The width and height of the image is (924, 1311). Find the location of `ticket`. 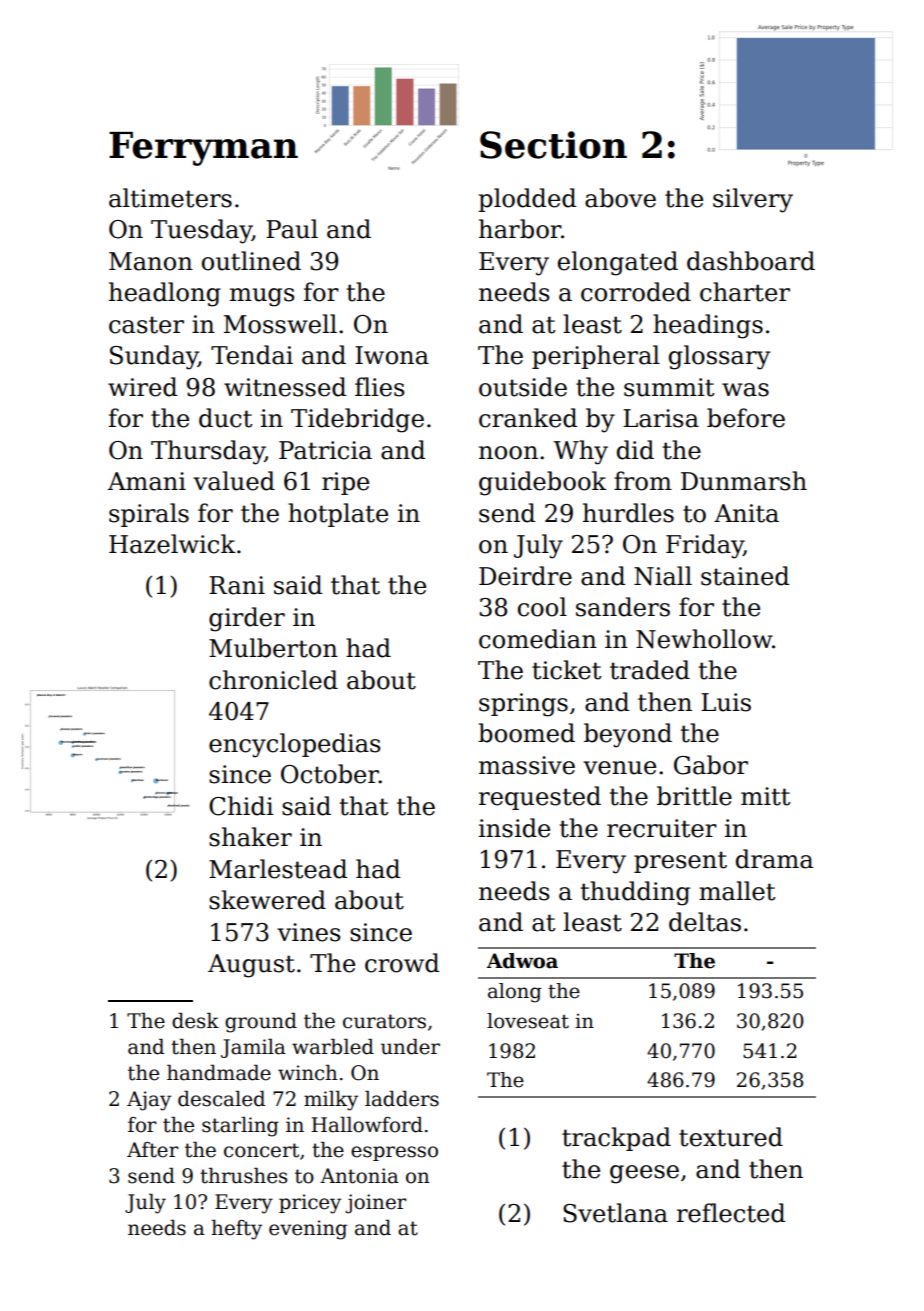

ticket is located at coordinates (566, 670).
